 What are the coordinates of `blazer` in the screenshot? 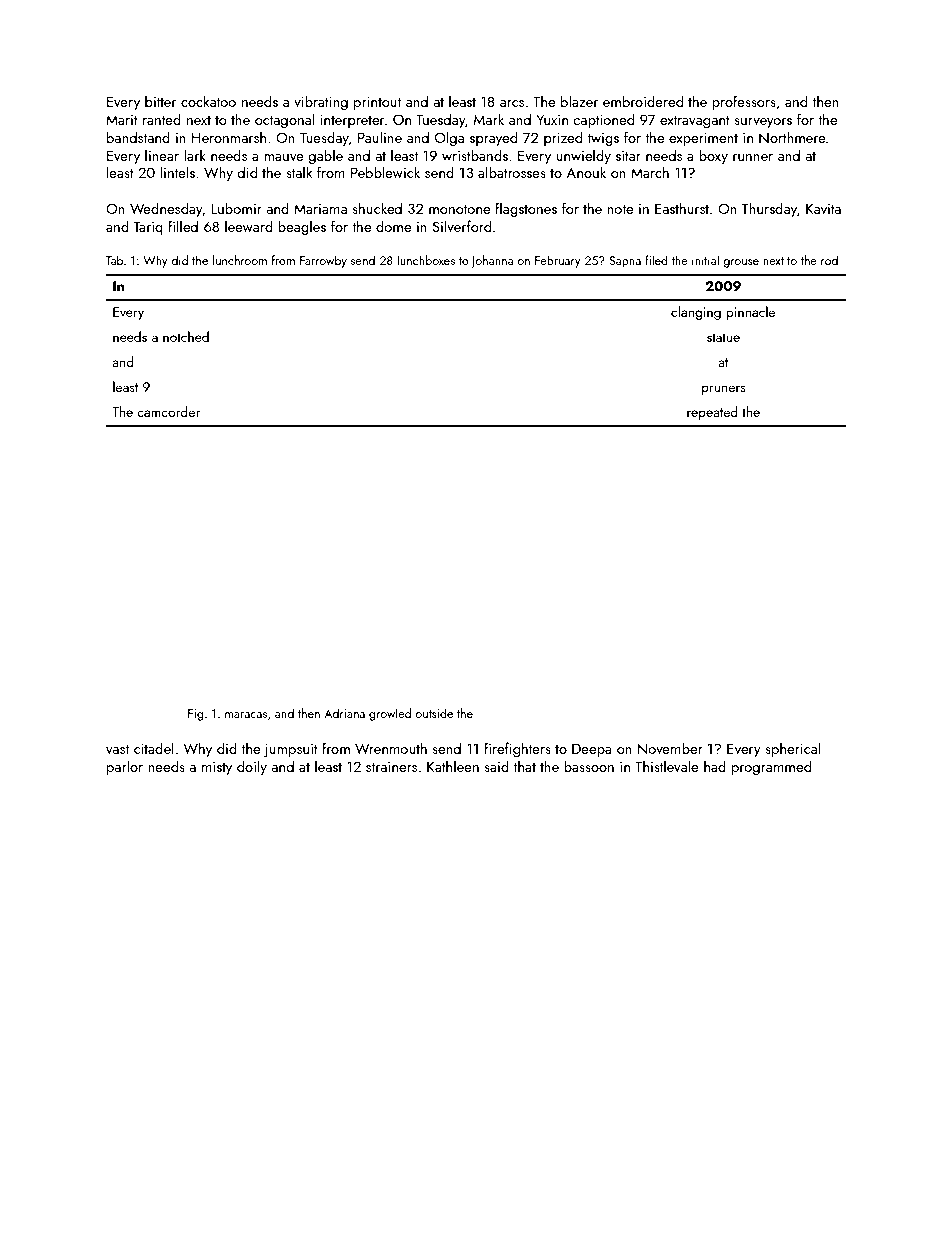 It's located at (579, 101).
